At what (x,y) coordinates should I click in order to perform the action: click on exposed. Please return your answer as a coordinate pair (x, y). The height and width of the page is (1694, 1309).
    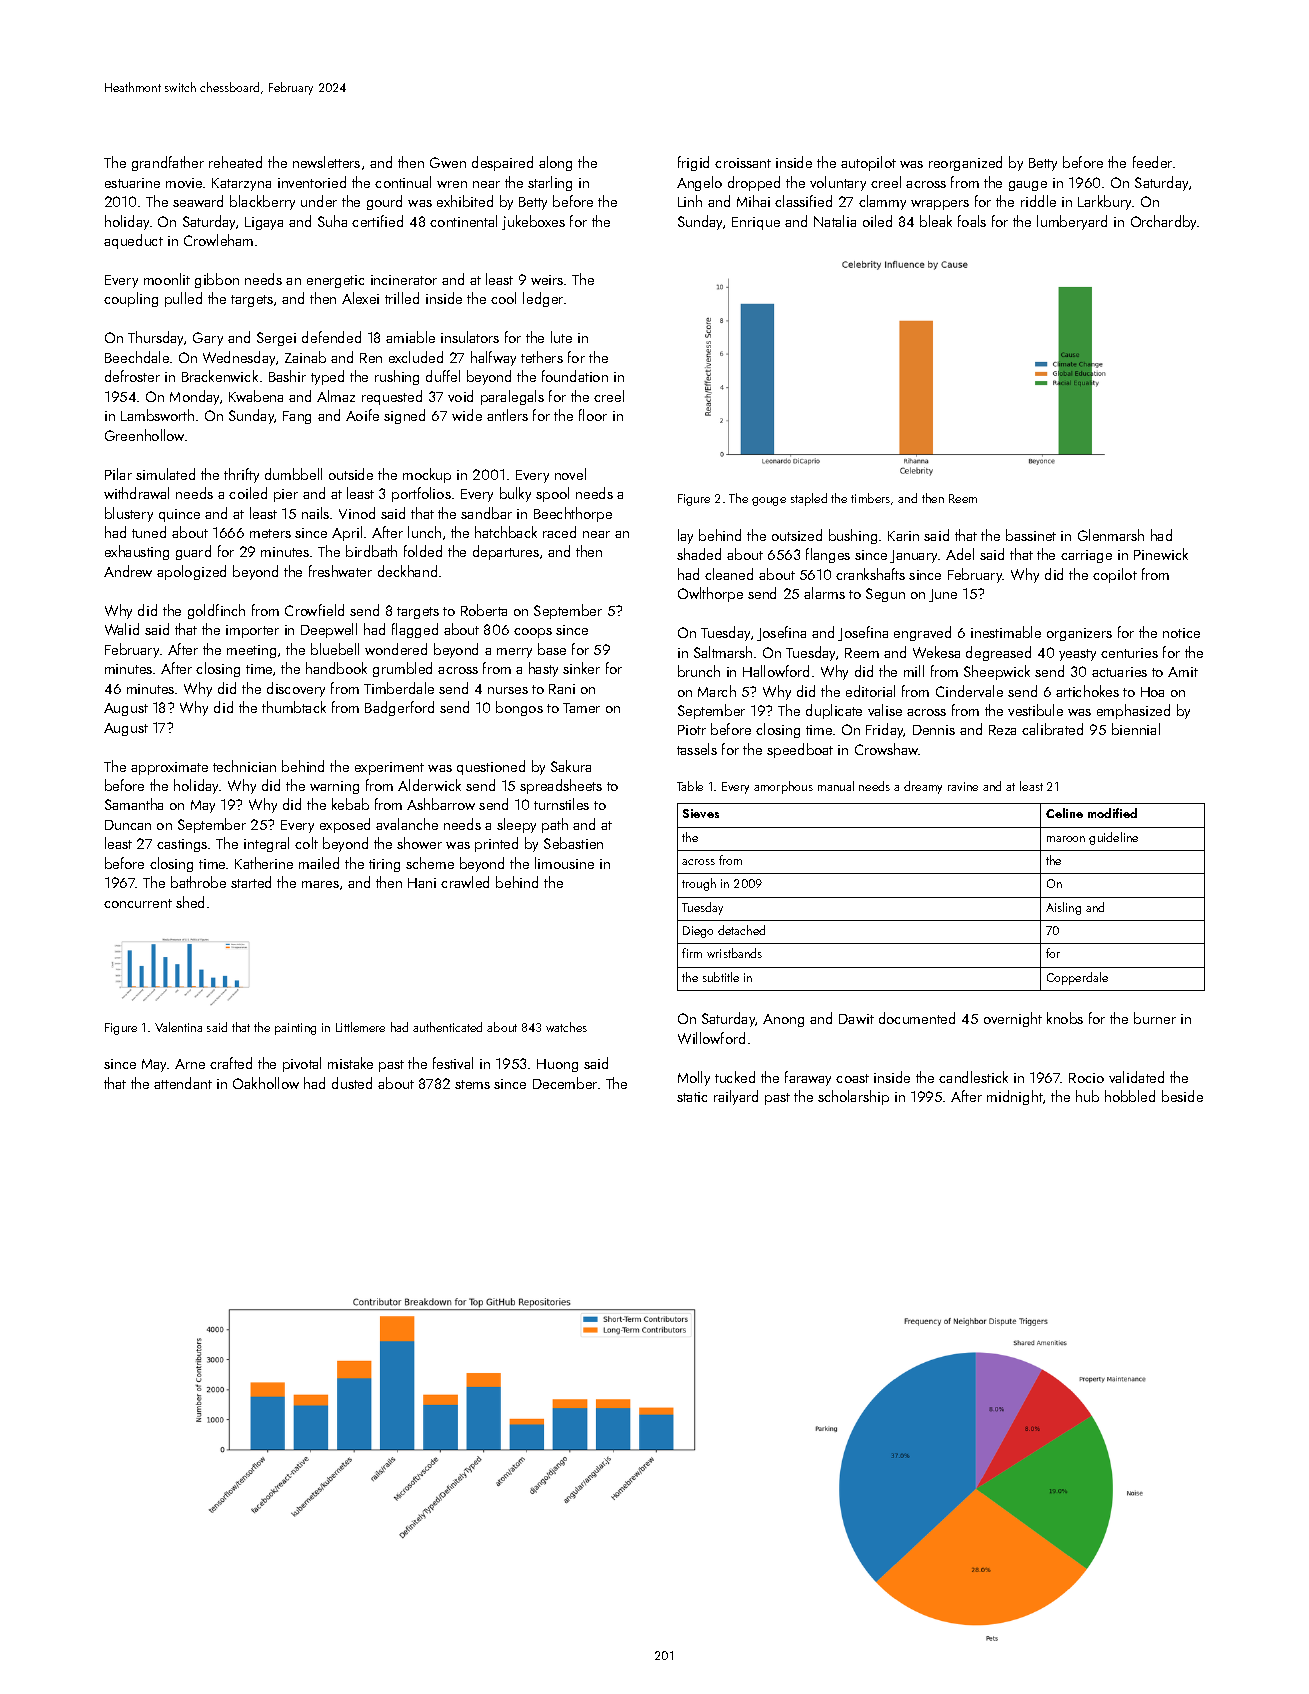
    Looking at the image, I should click on (345, 825).
